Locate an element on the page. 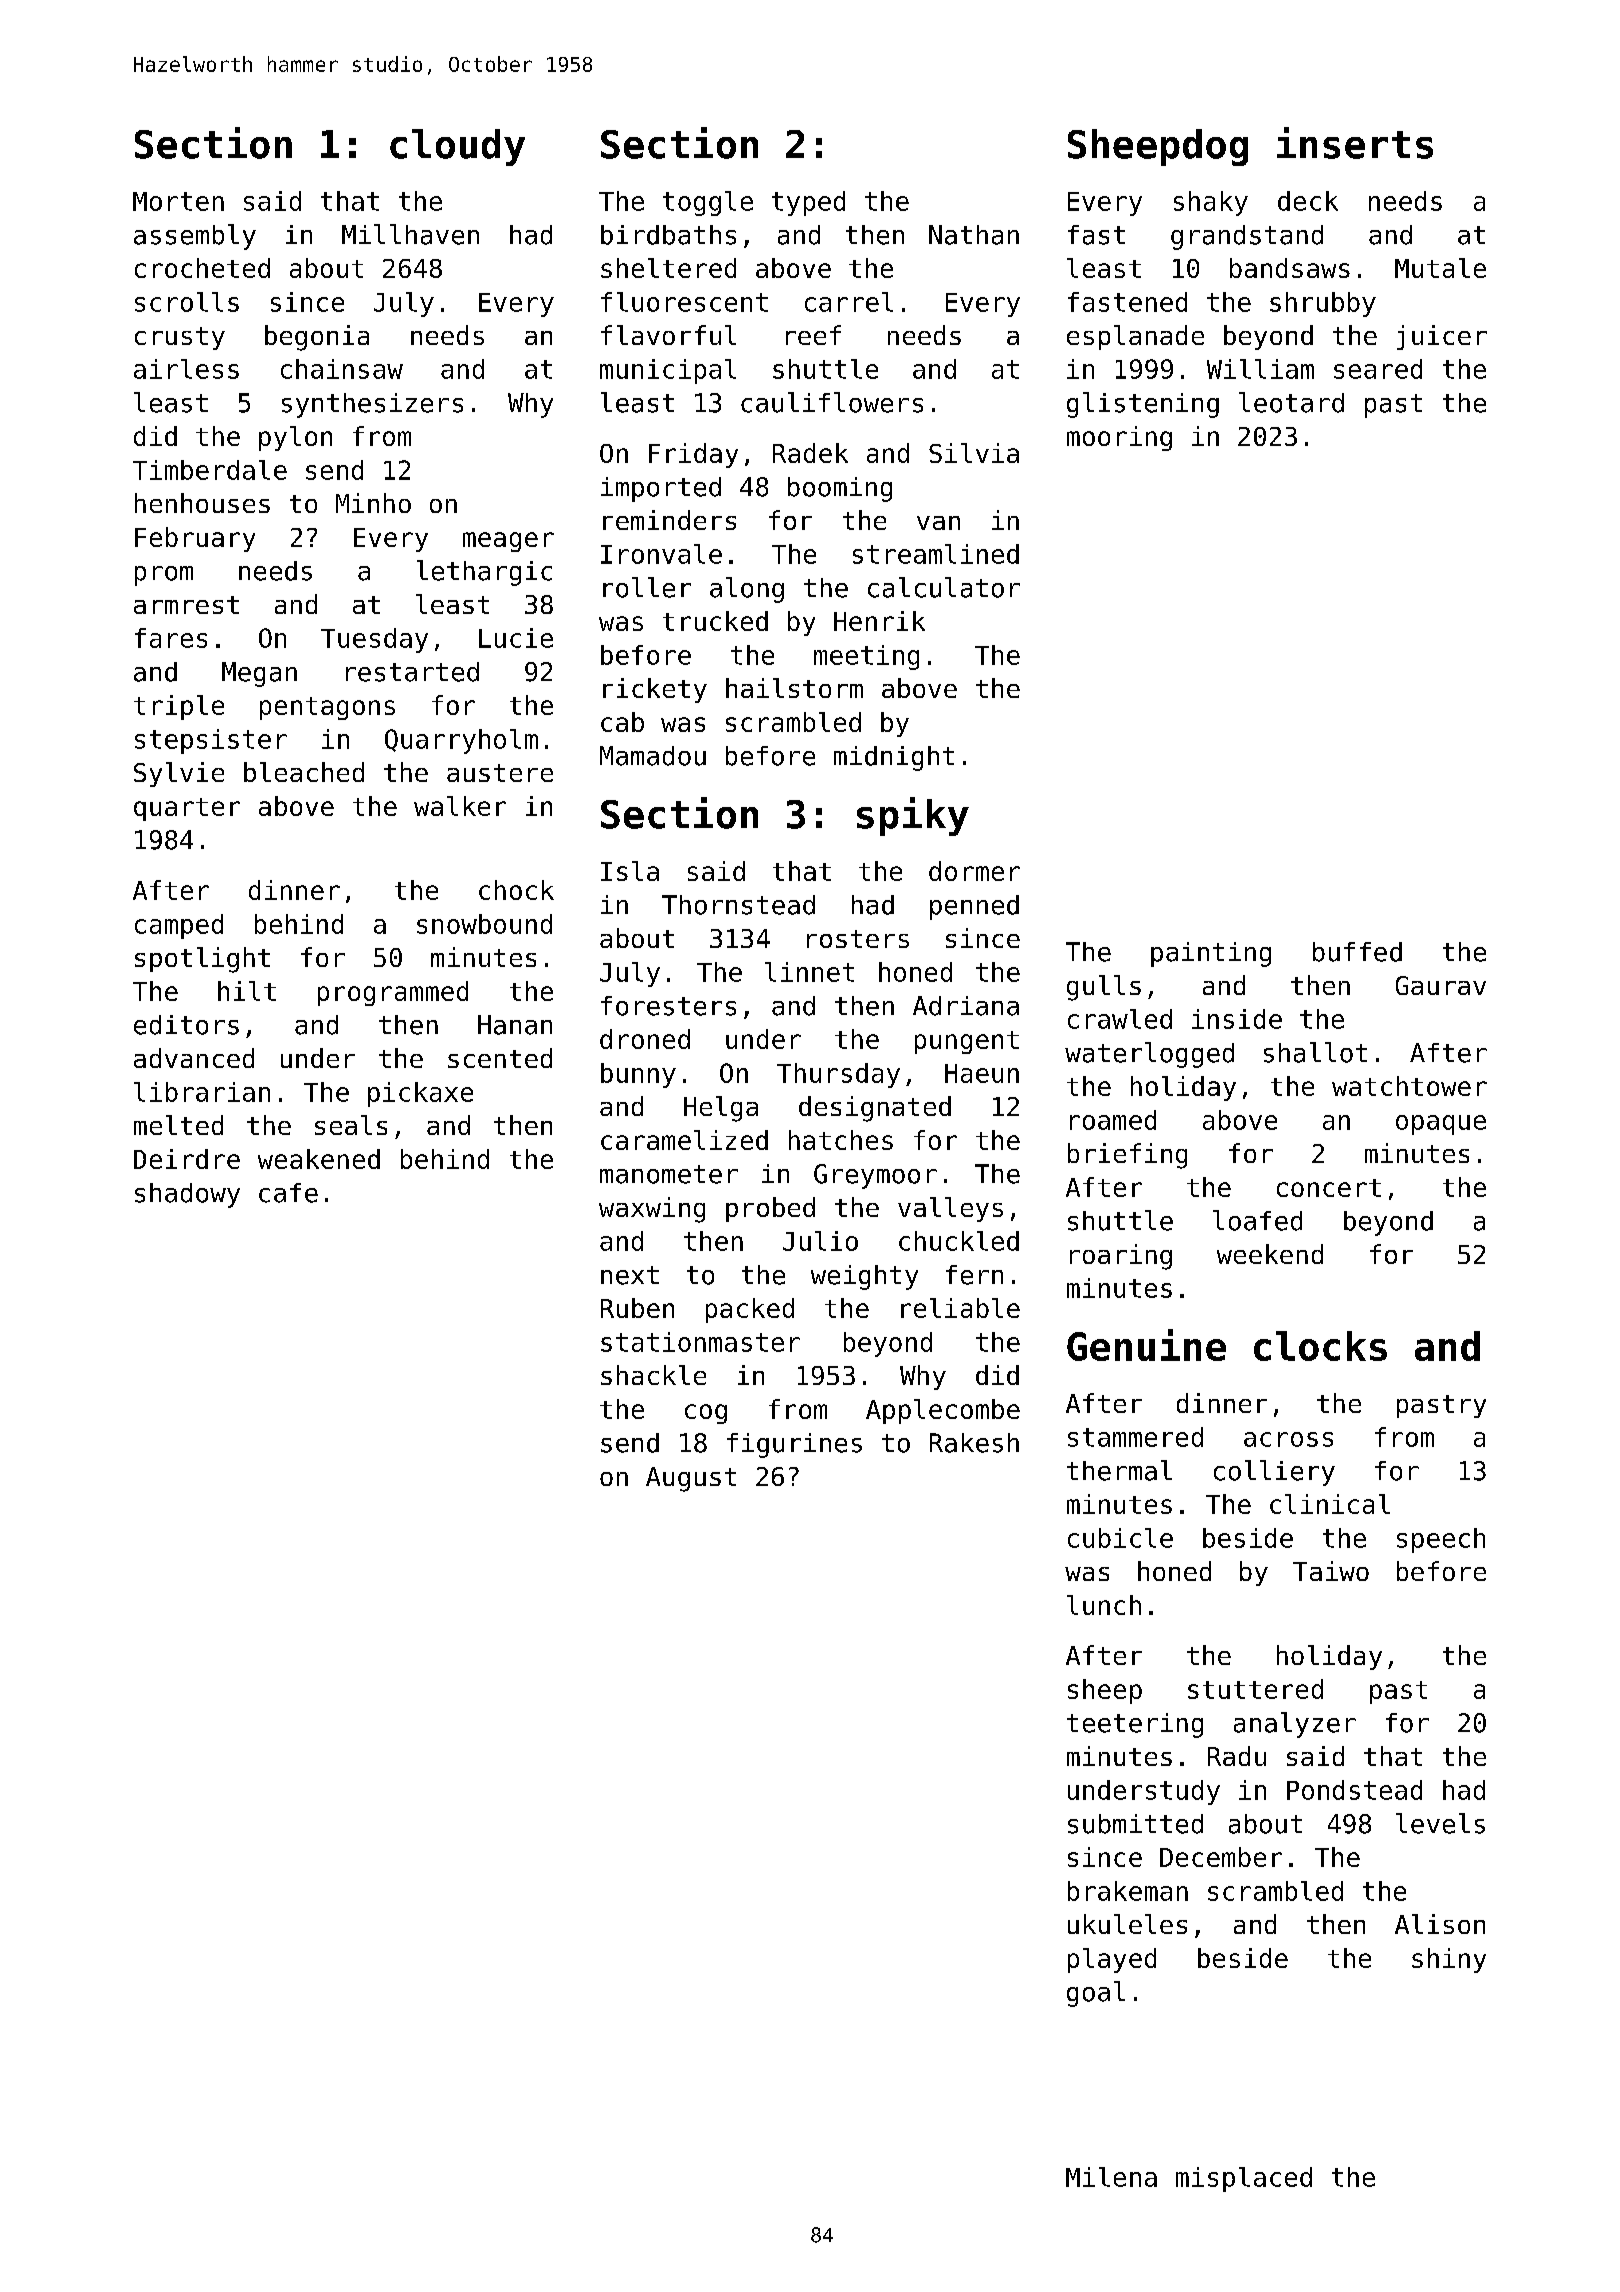 Image resolution: width=1620 pixels, height=2292 pixels. inserts is located at coordinates (1355, 143).
